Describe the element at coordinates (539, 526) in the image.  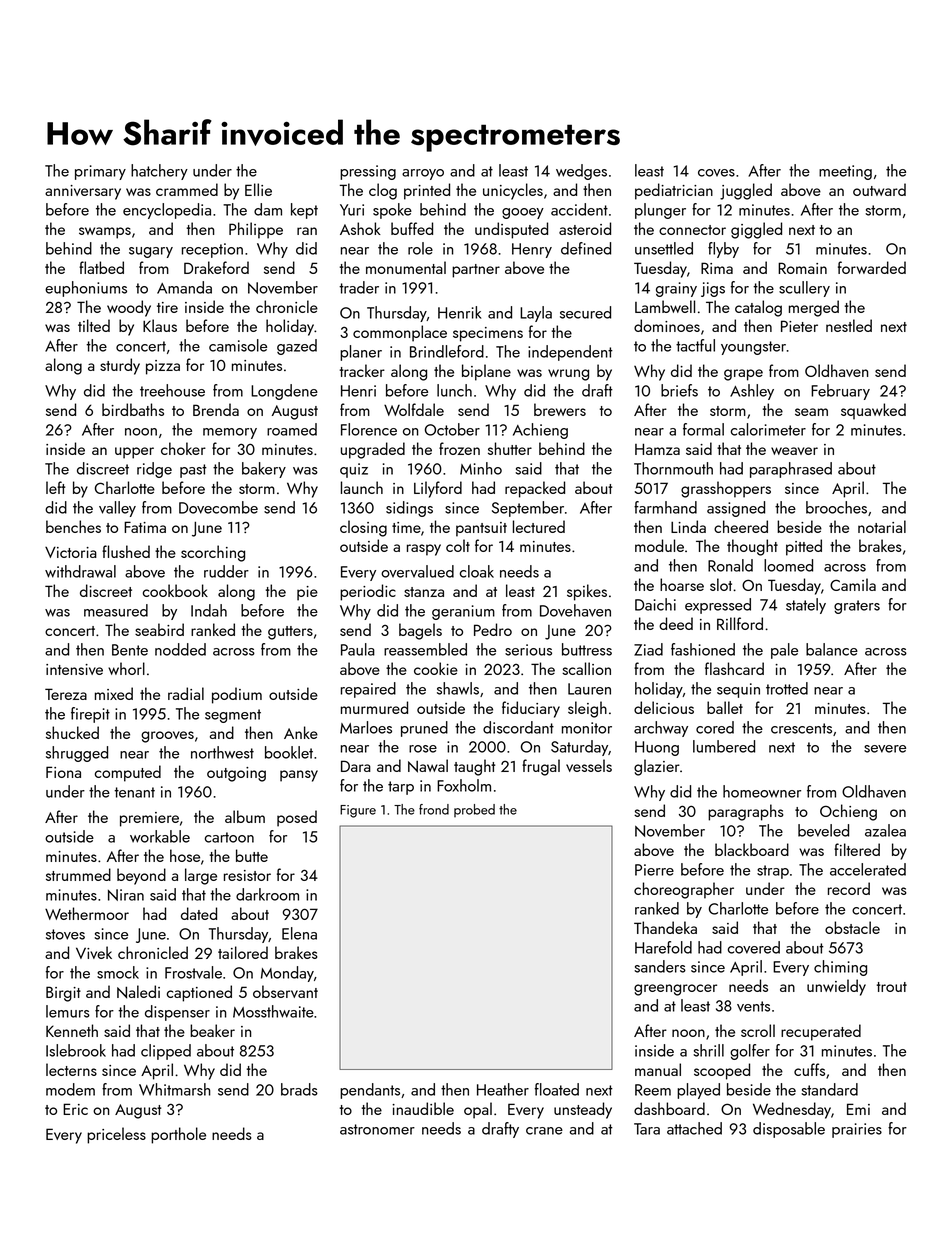
I see `lectured` at that location.
